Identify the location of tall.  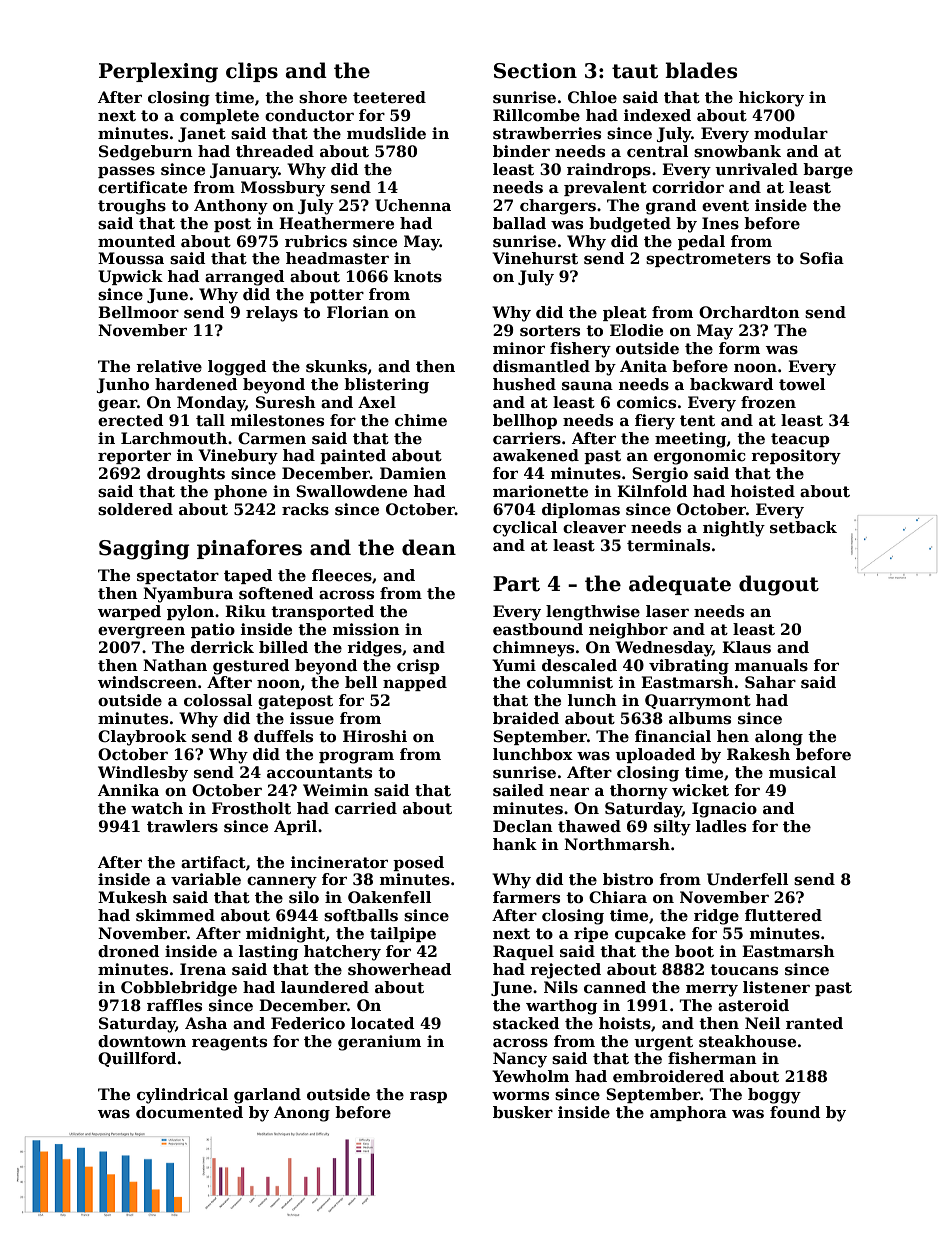
(210, 420).
